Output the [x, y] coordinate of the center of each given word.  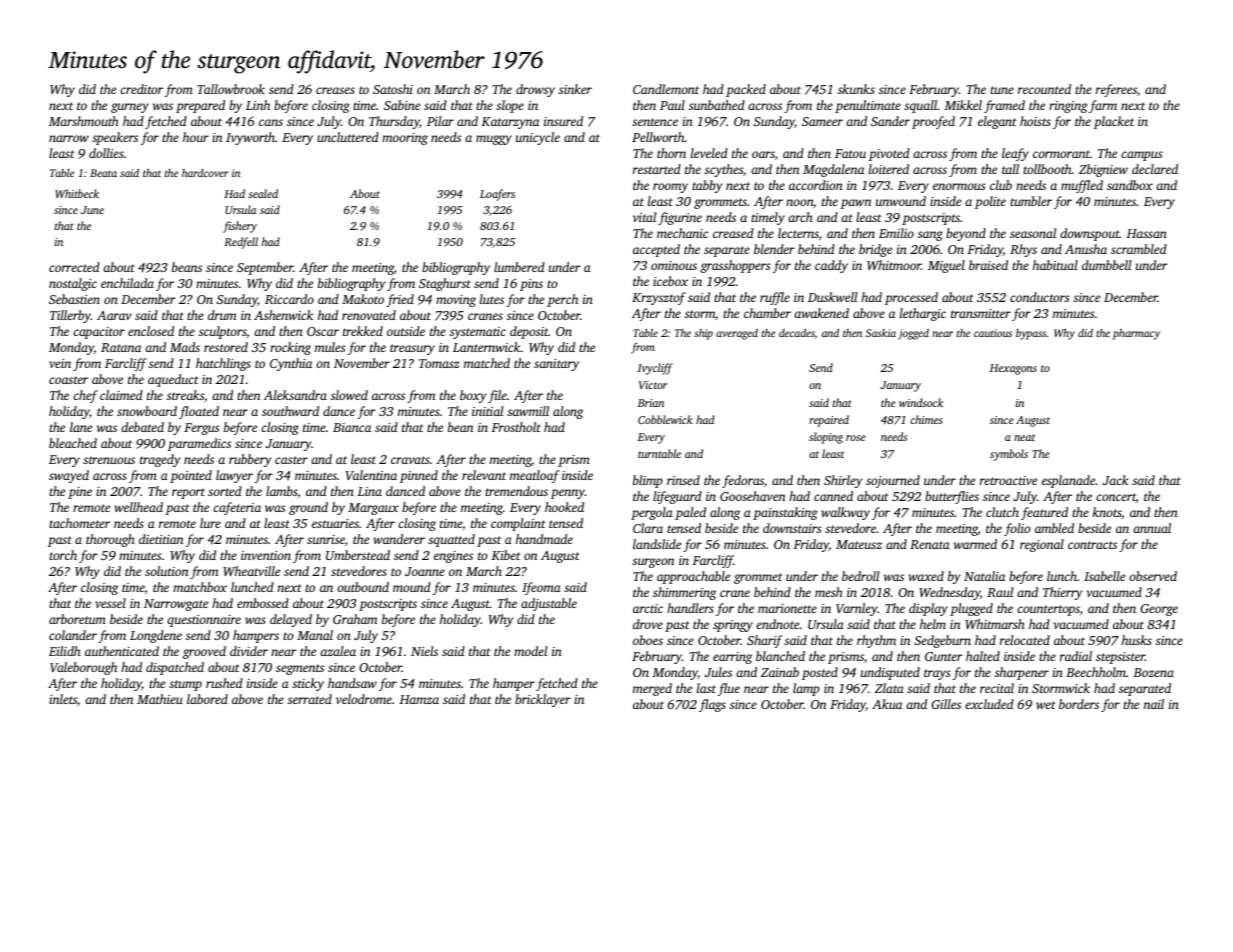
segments [300, 669]
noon [799, 202]
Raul [1000, 592]
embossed [263, 603]
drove [648, 624]
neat [1024, 437]
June [92, 210]
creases [335, 90]
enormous [959, 186]
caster [291, 460]
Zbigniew [1103, 170]
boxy [473, 396]
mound [412, 587]
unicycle [538, 138]
